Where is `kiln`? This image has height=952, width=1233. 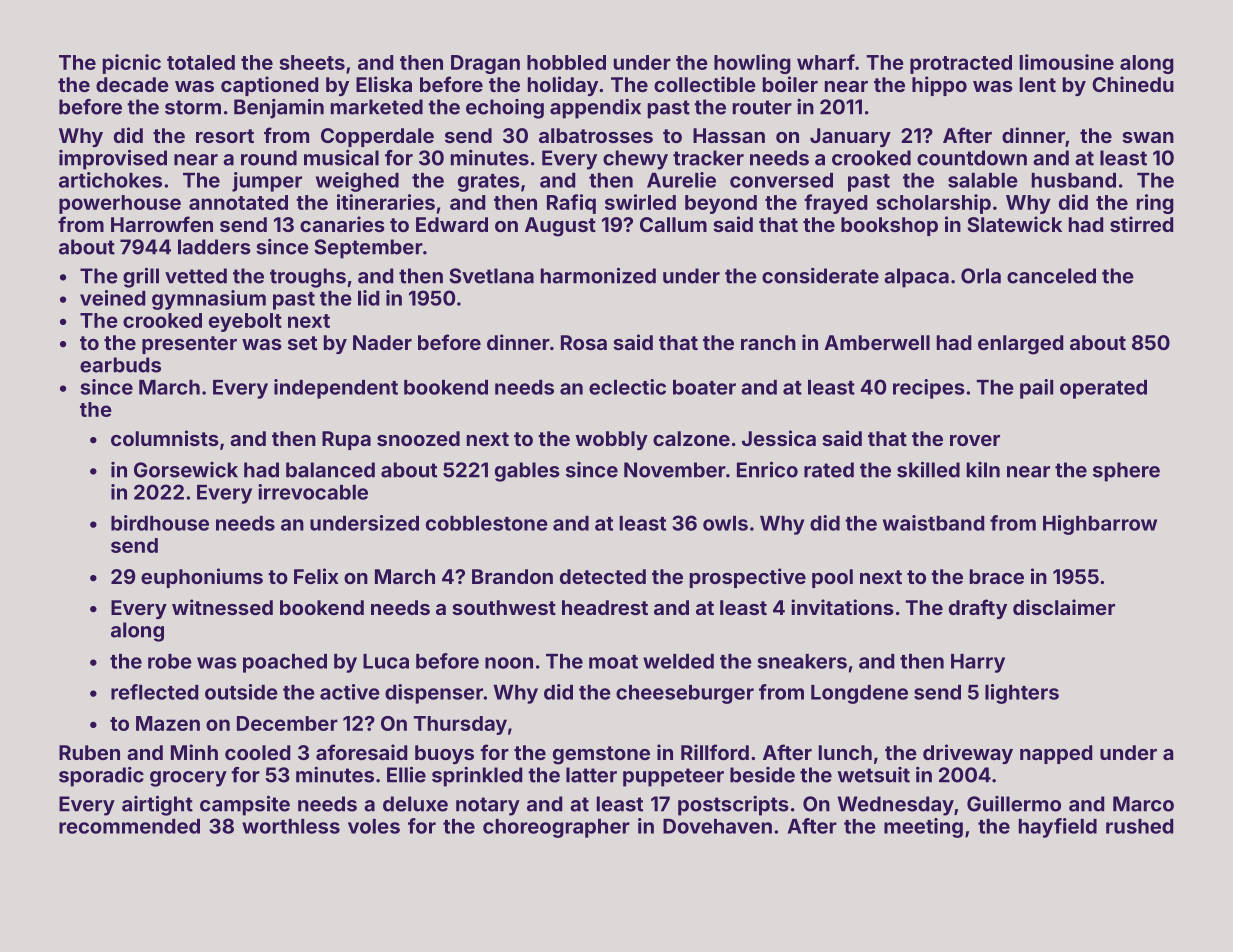
kiln is located at coordinates (983, 469).
